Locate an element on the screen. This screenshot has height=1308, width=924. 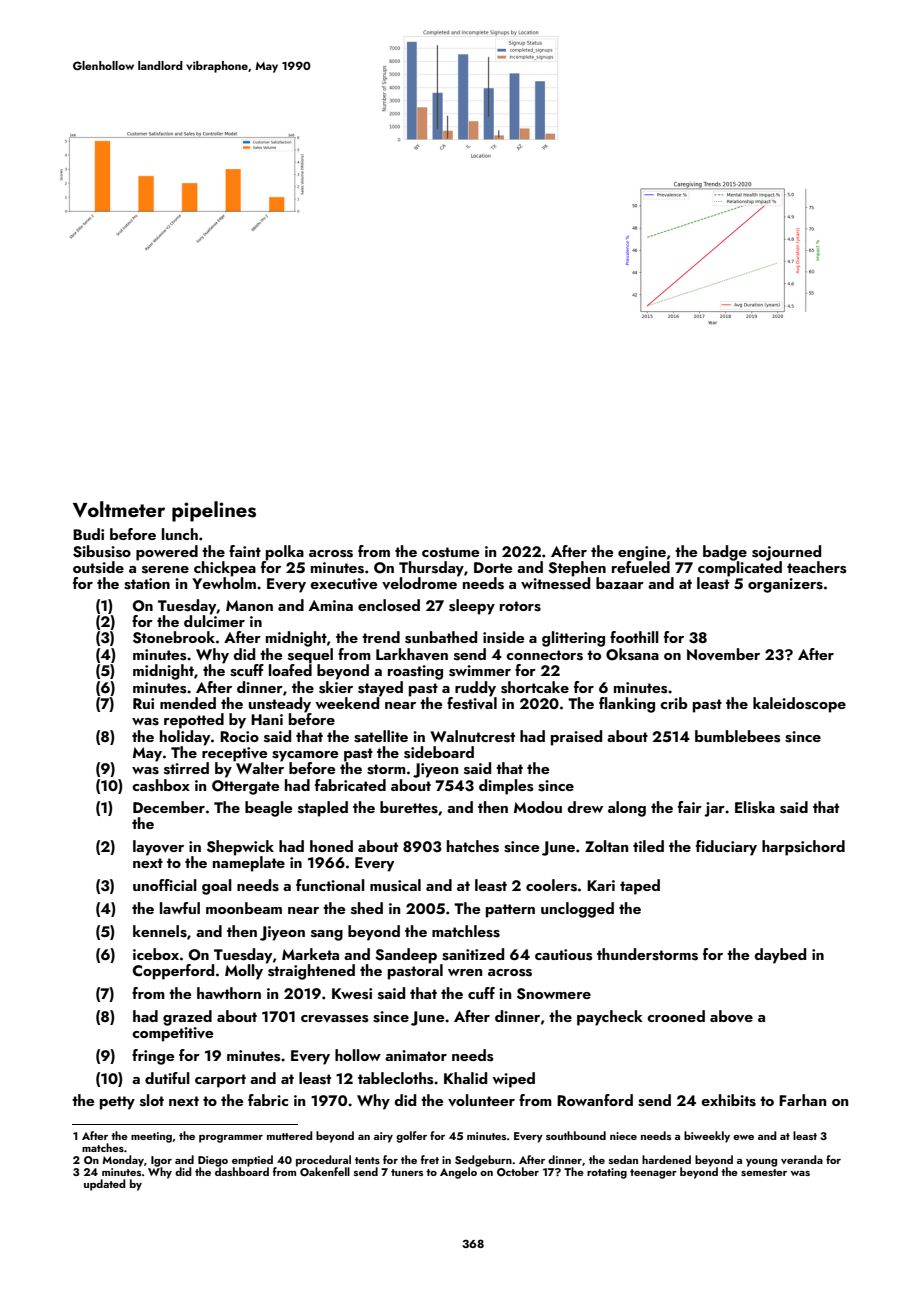
Snowmere is located at coordinates (554, 994).
